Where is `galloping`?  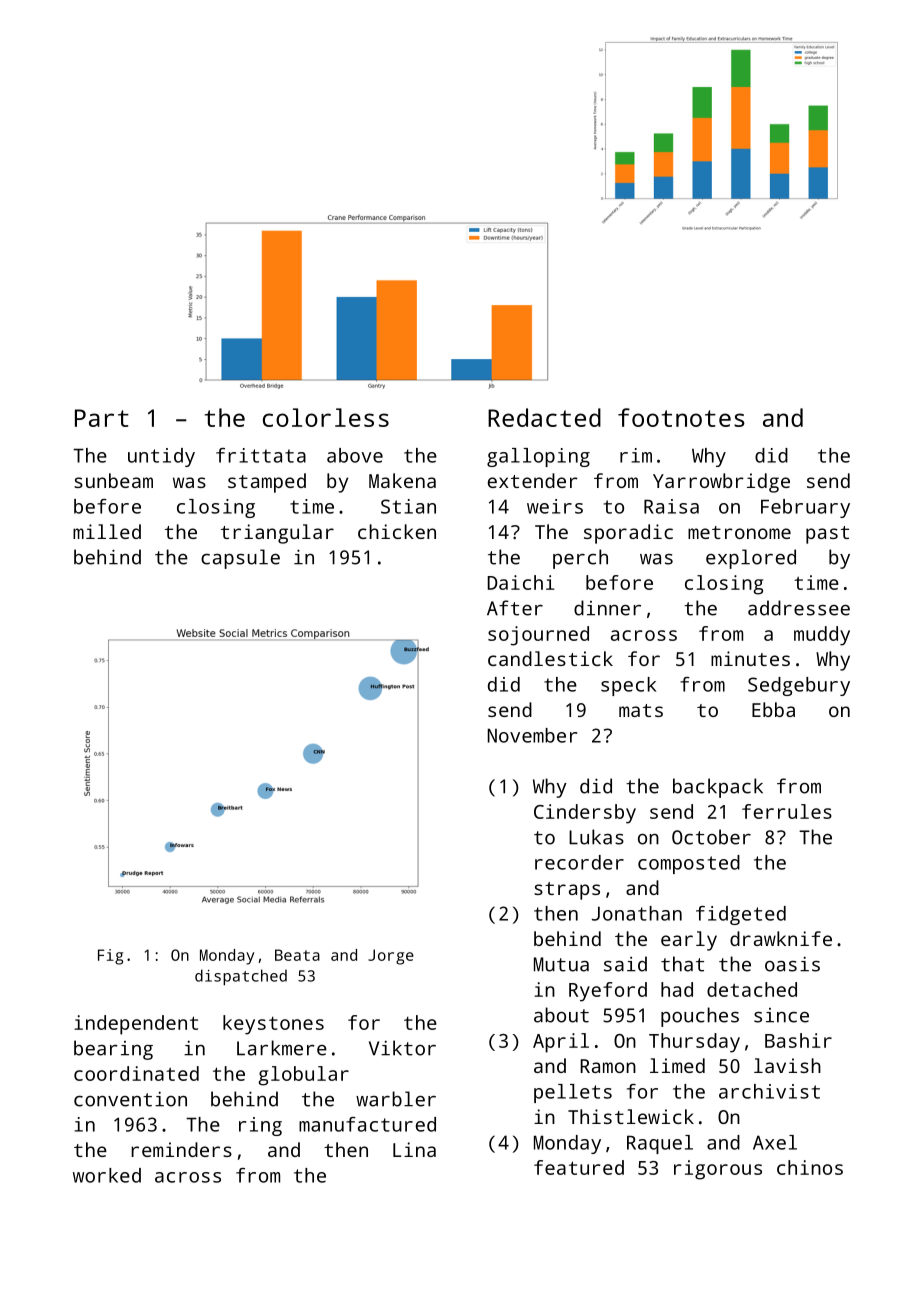
galloping is located at coordinates (538, 457).
